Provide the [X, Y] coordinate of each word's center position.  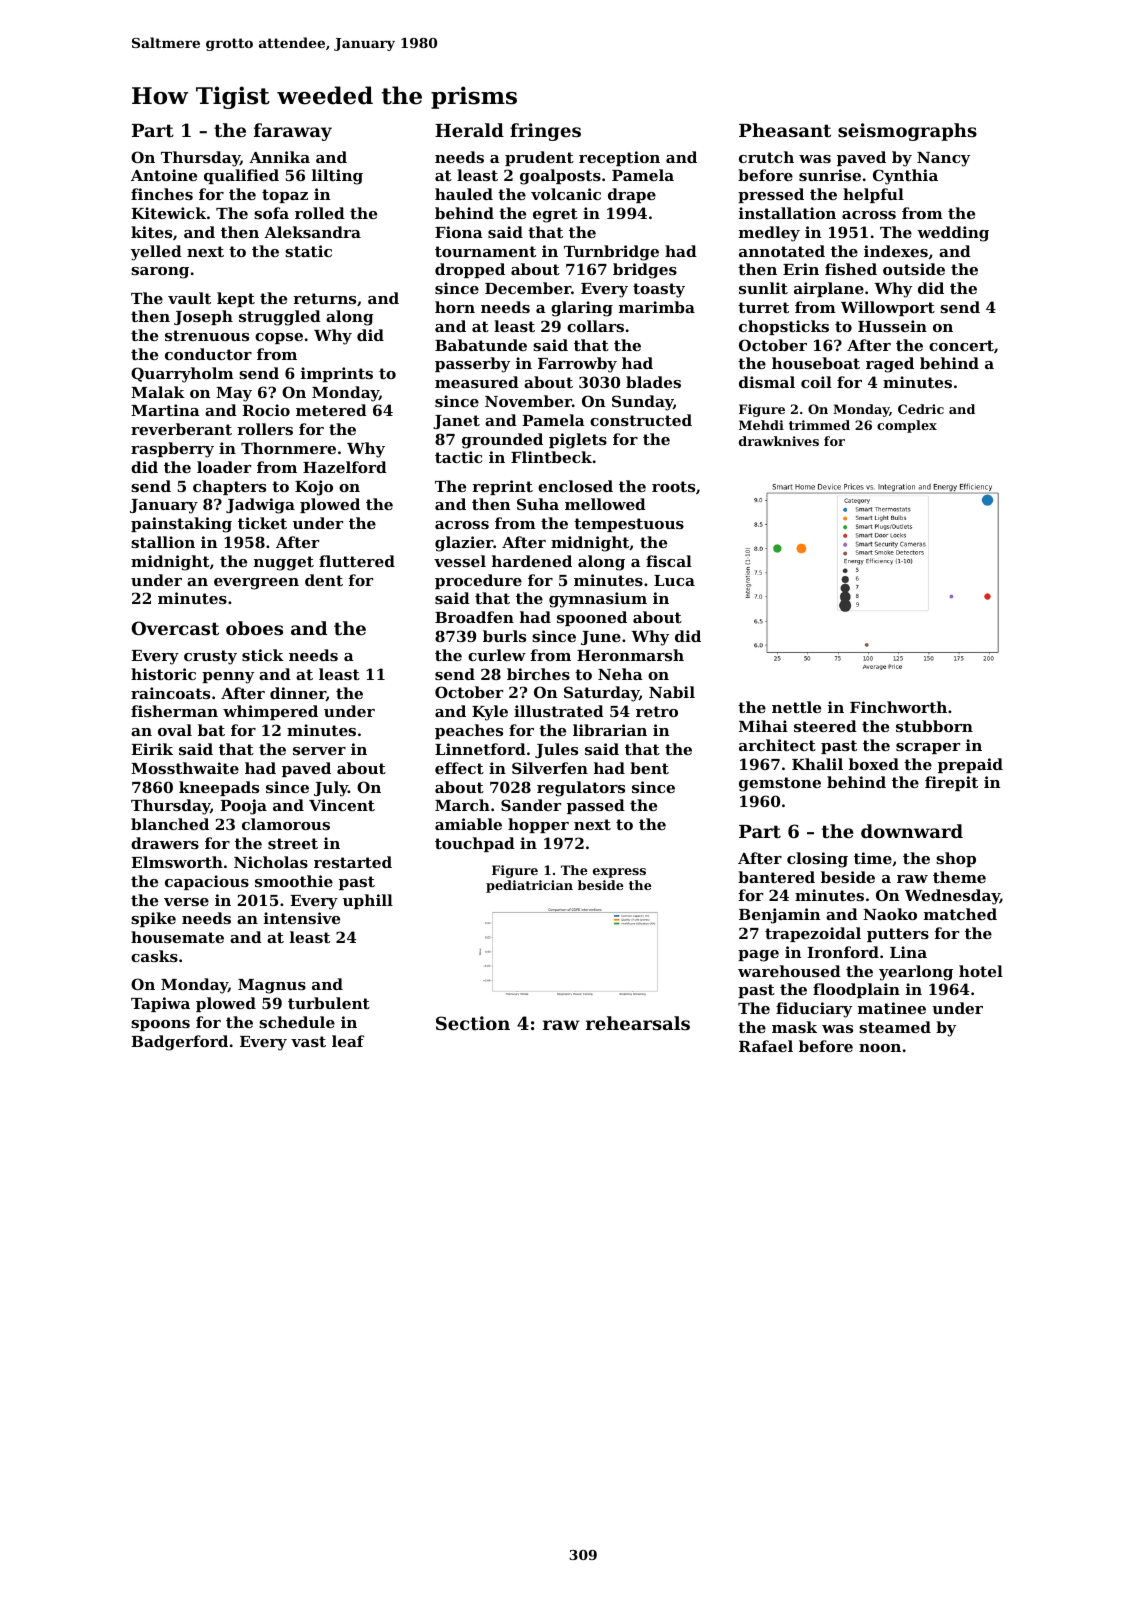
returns [324, 298]
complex [907, 426]
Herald [469, 130]
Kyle [490, 713]
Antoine [164, 175]
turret [763, 307]
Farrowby [577, 365]
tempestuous [629, 525]
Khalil [817, 764]
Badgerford [179, 1043]
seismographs [907, 132]
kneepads [219, 788]
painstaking [181, 525]
